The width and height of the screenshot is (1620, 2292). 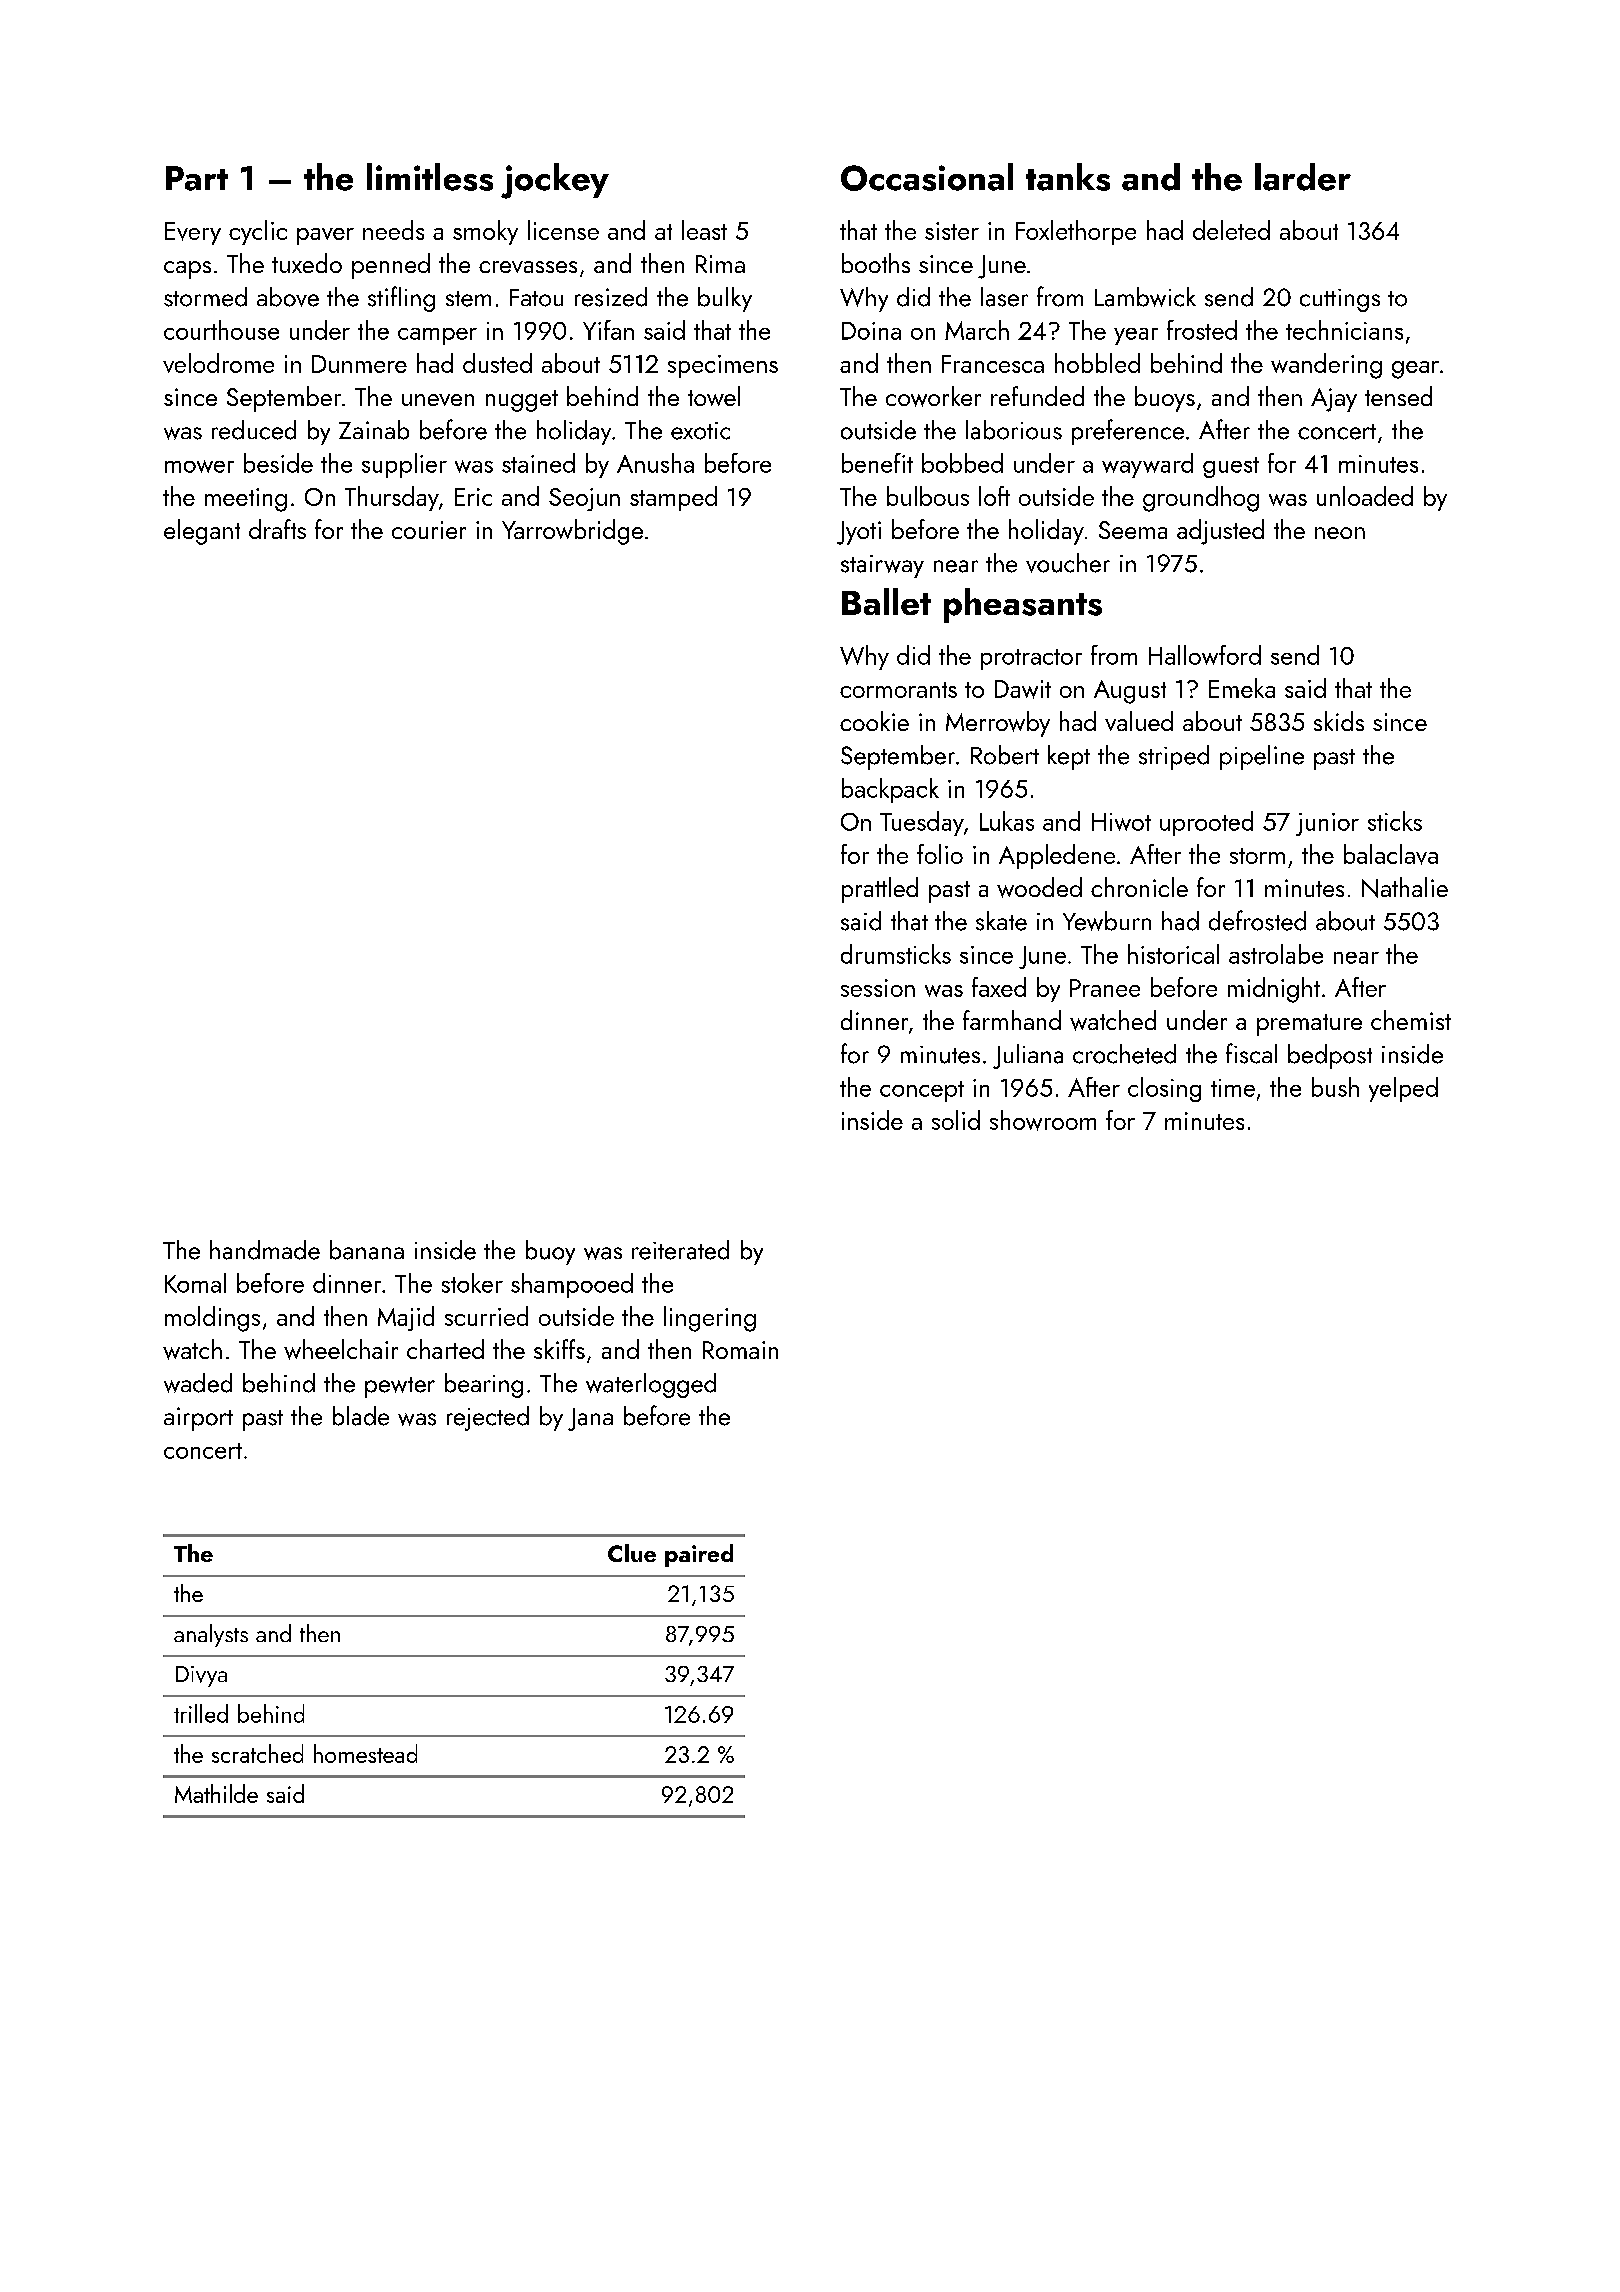 I want to click on bush, so click(x=1335, y=1087).
